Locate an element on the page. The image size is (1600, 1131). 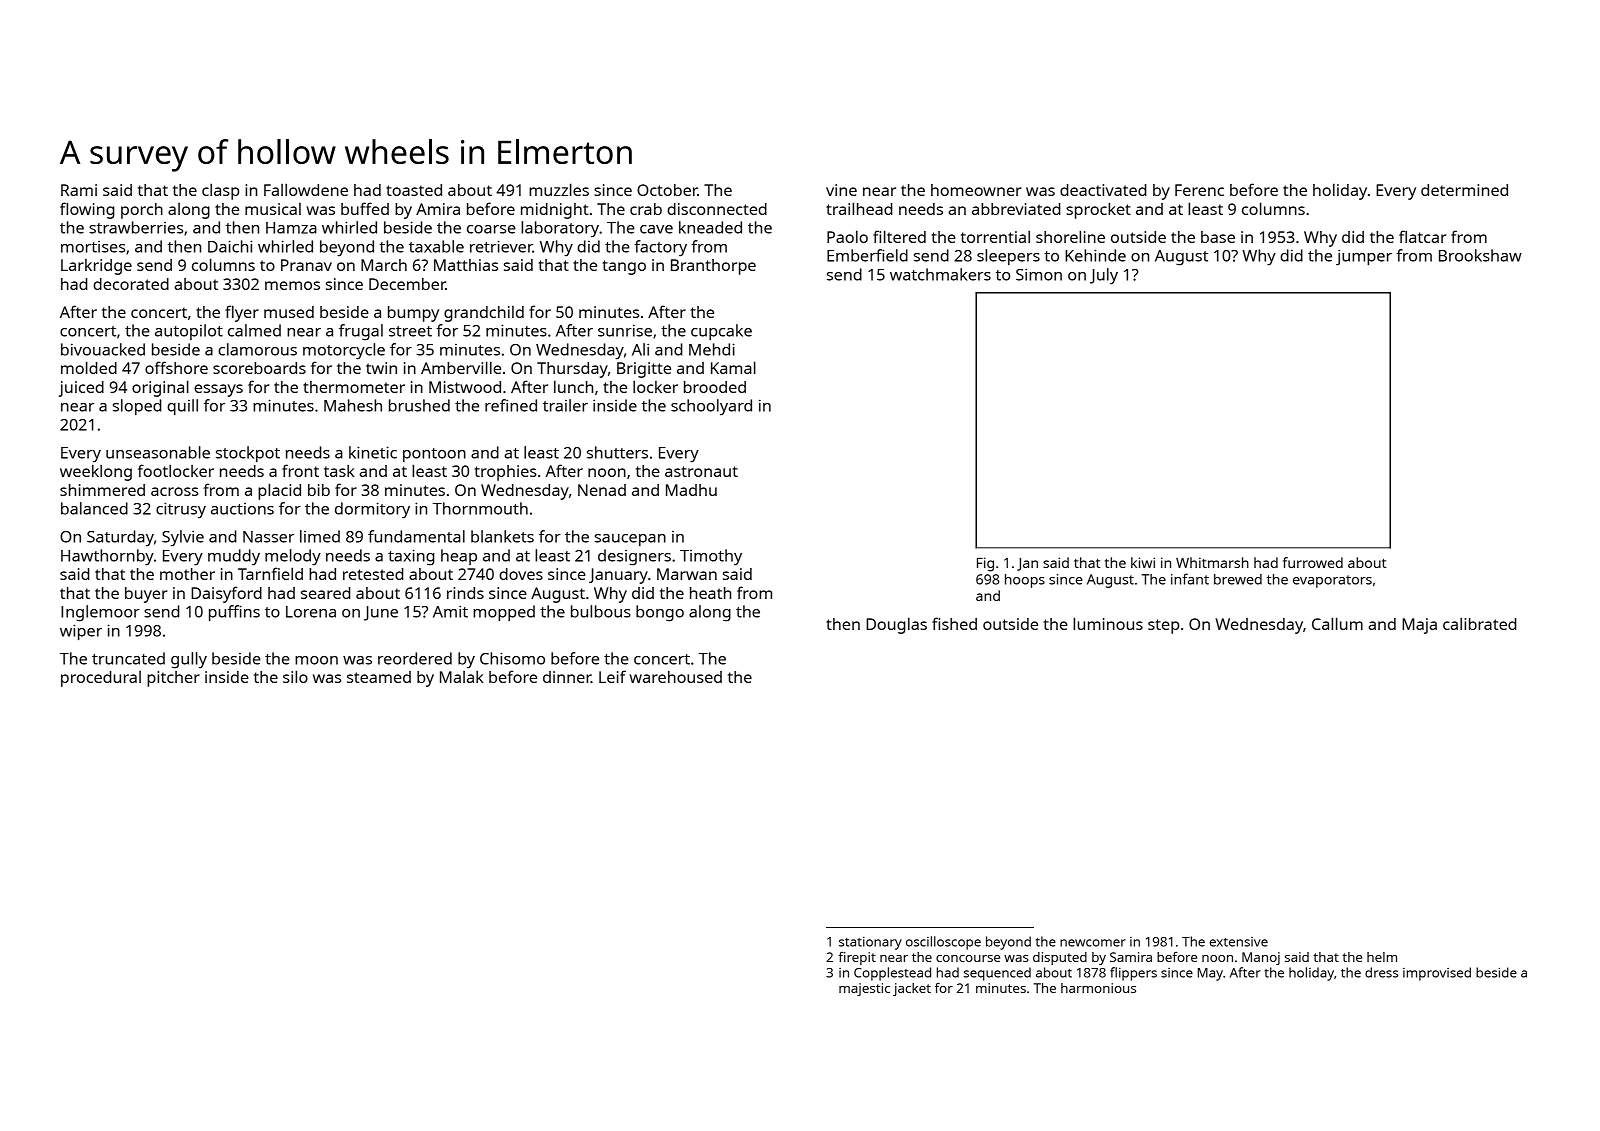
clasp is located at coordinates (220, 191).
